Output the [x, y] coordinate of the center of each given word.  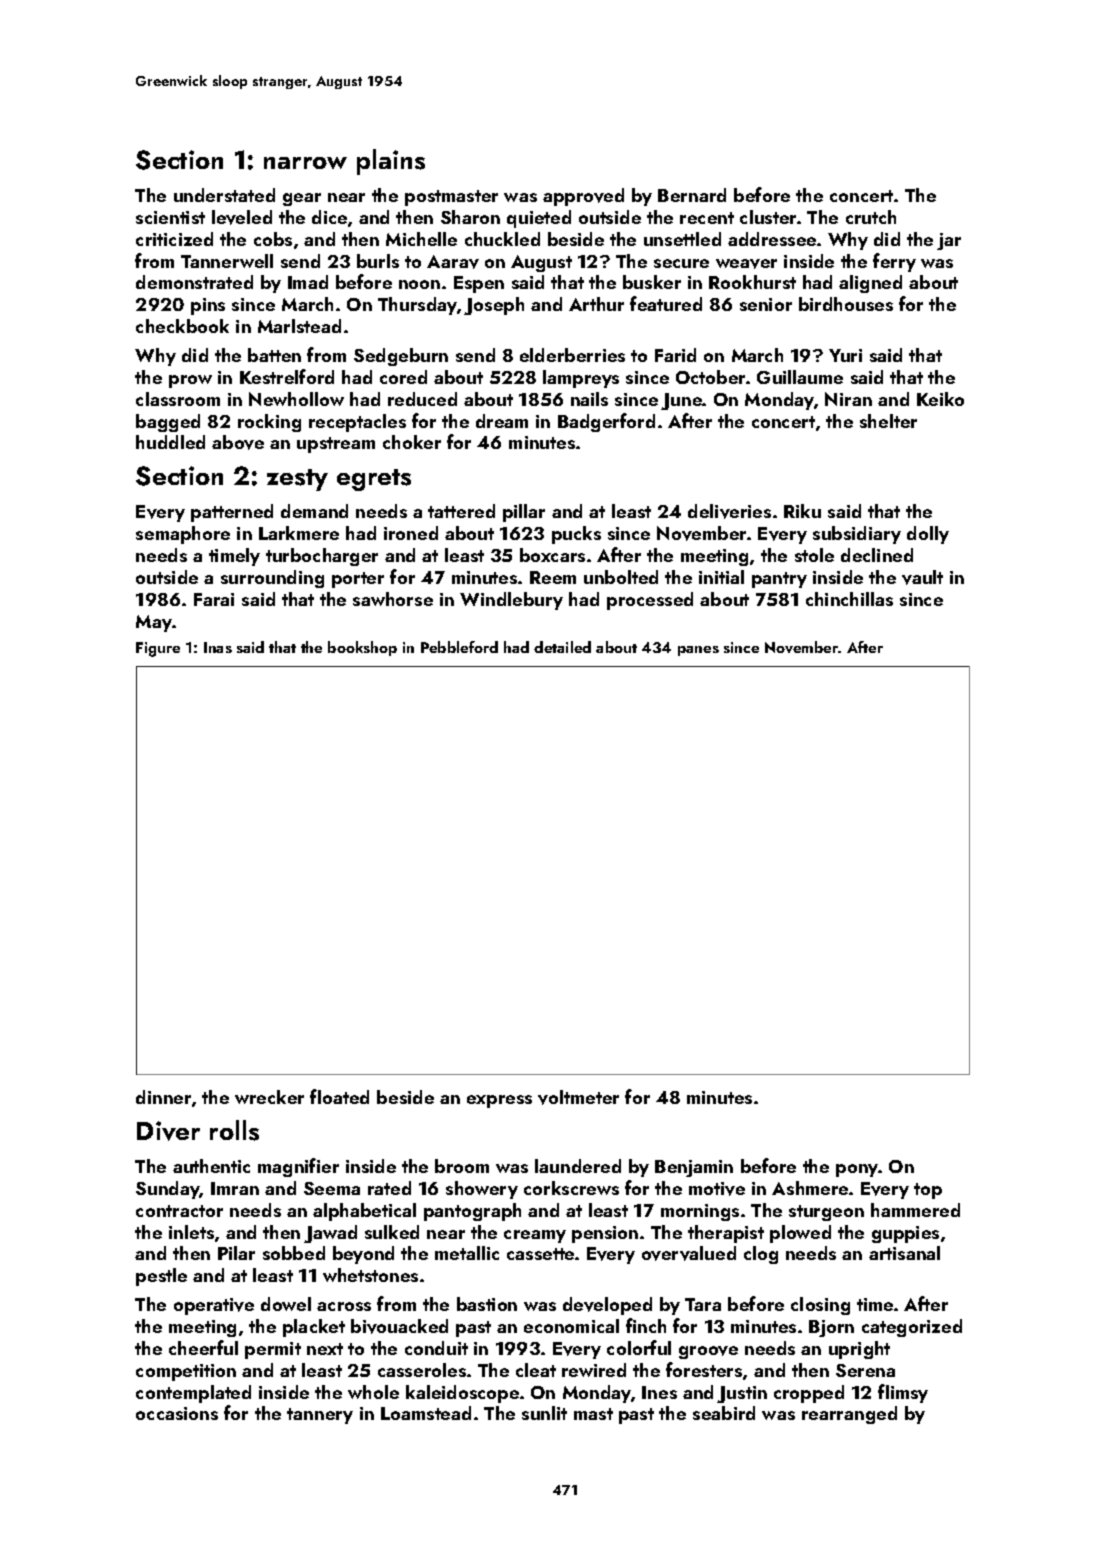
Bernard [692, 195]
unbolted [621, 577]
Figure [158, 649]
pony [857, 1170]
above [238, 442]
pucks [576, 535]
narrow [305, 163]
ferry [894, 262]
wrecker [269, 1097]
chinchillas [849, 599]
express [499, 1101]
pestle [161, 1277]
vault [922, 577]
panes [698, 651]
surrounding [272, 579]
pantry [779, 580]
